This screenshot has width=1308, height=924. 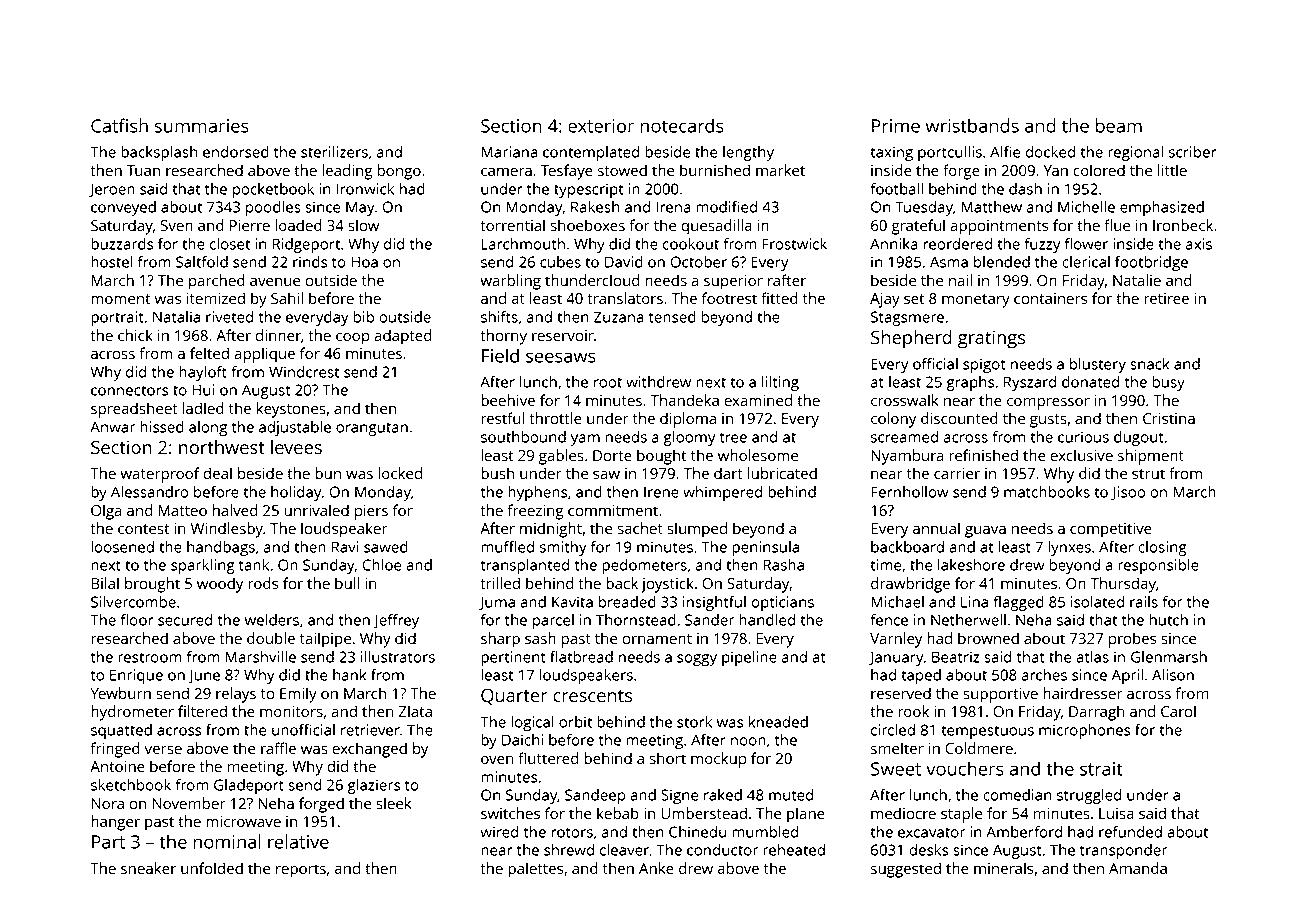 What do you see at coordinates (575, 722) in the screenshot?
I see `orbit` at bounding box center [575, 722].
